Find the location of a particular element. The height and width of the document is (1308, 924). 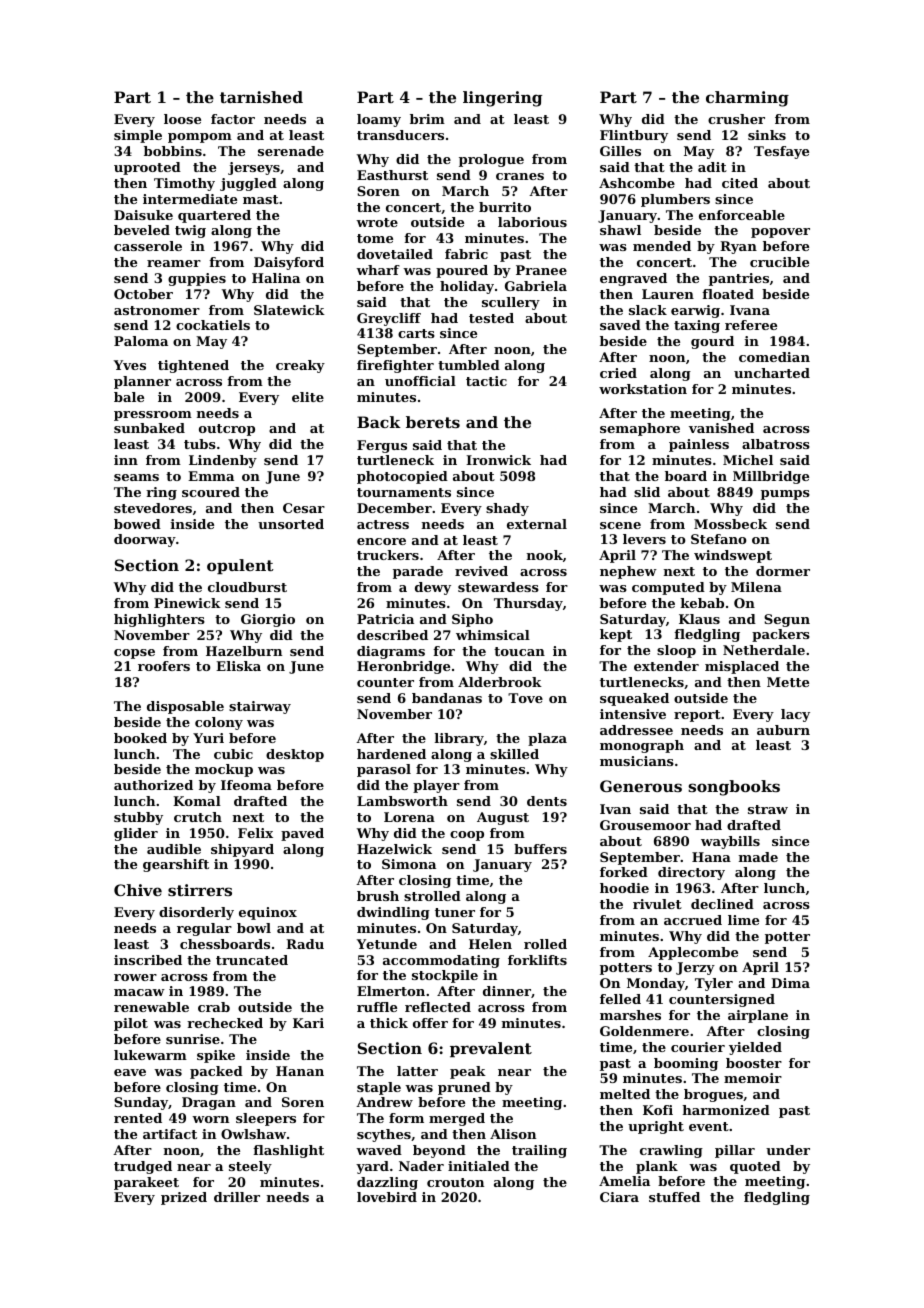

popover is located at coordinates (780, 233).
